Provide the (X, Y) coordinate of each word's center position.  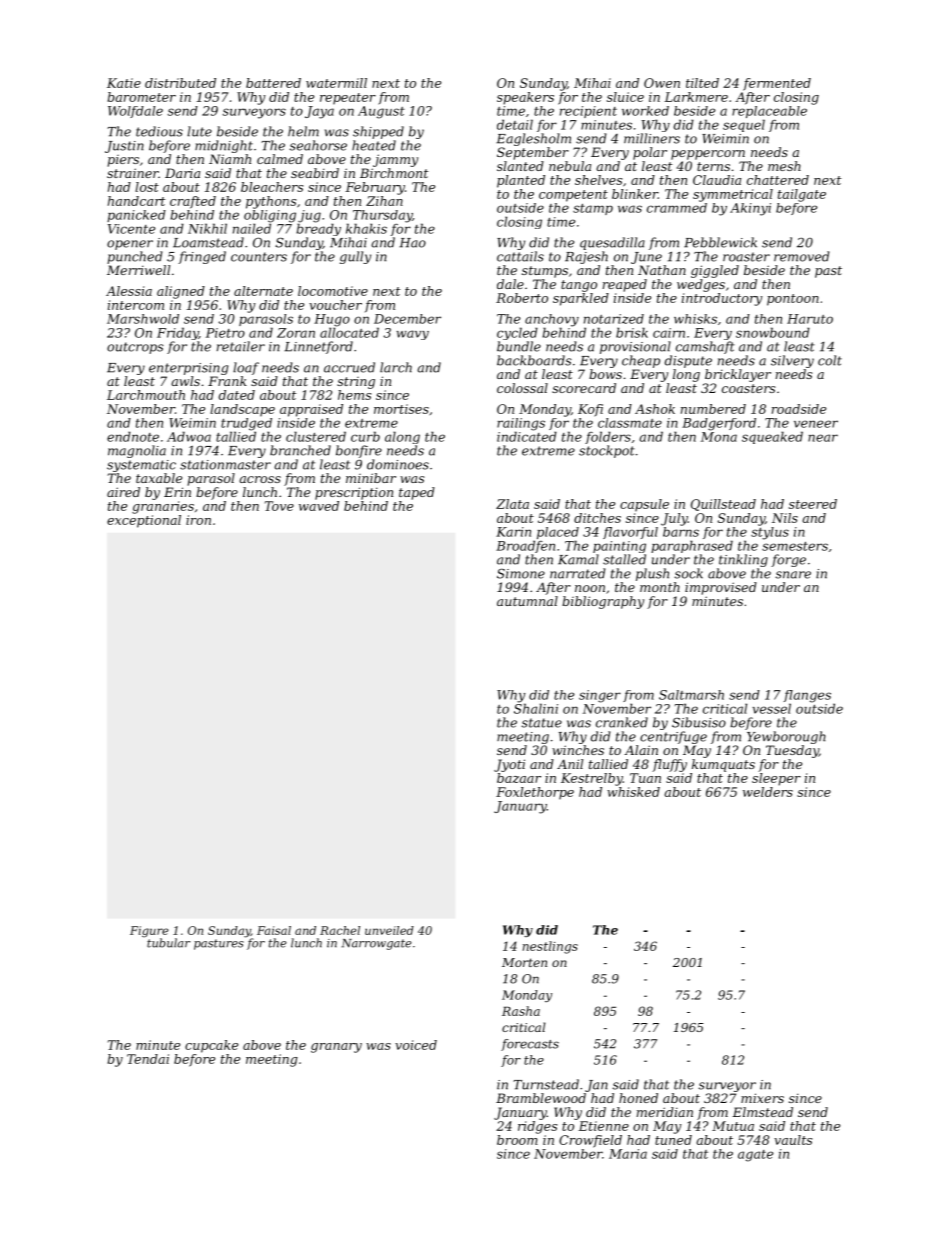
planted (521, 181)
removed (802, 256)
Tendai (148, 1059)
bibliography (603, 602)
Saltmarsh (691, 695)
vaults (793, 1140)
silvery (792, 361)
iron (198, 520)
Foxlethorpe (535, 793)
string (356, 383)
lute (199, 131)
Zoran (296, 333)
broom (517, 1140)
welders (768, 792)
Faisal (274, 930)
